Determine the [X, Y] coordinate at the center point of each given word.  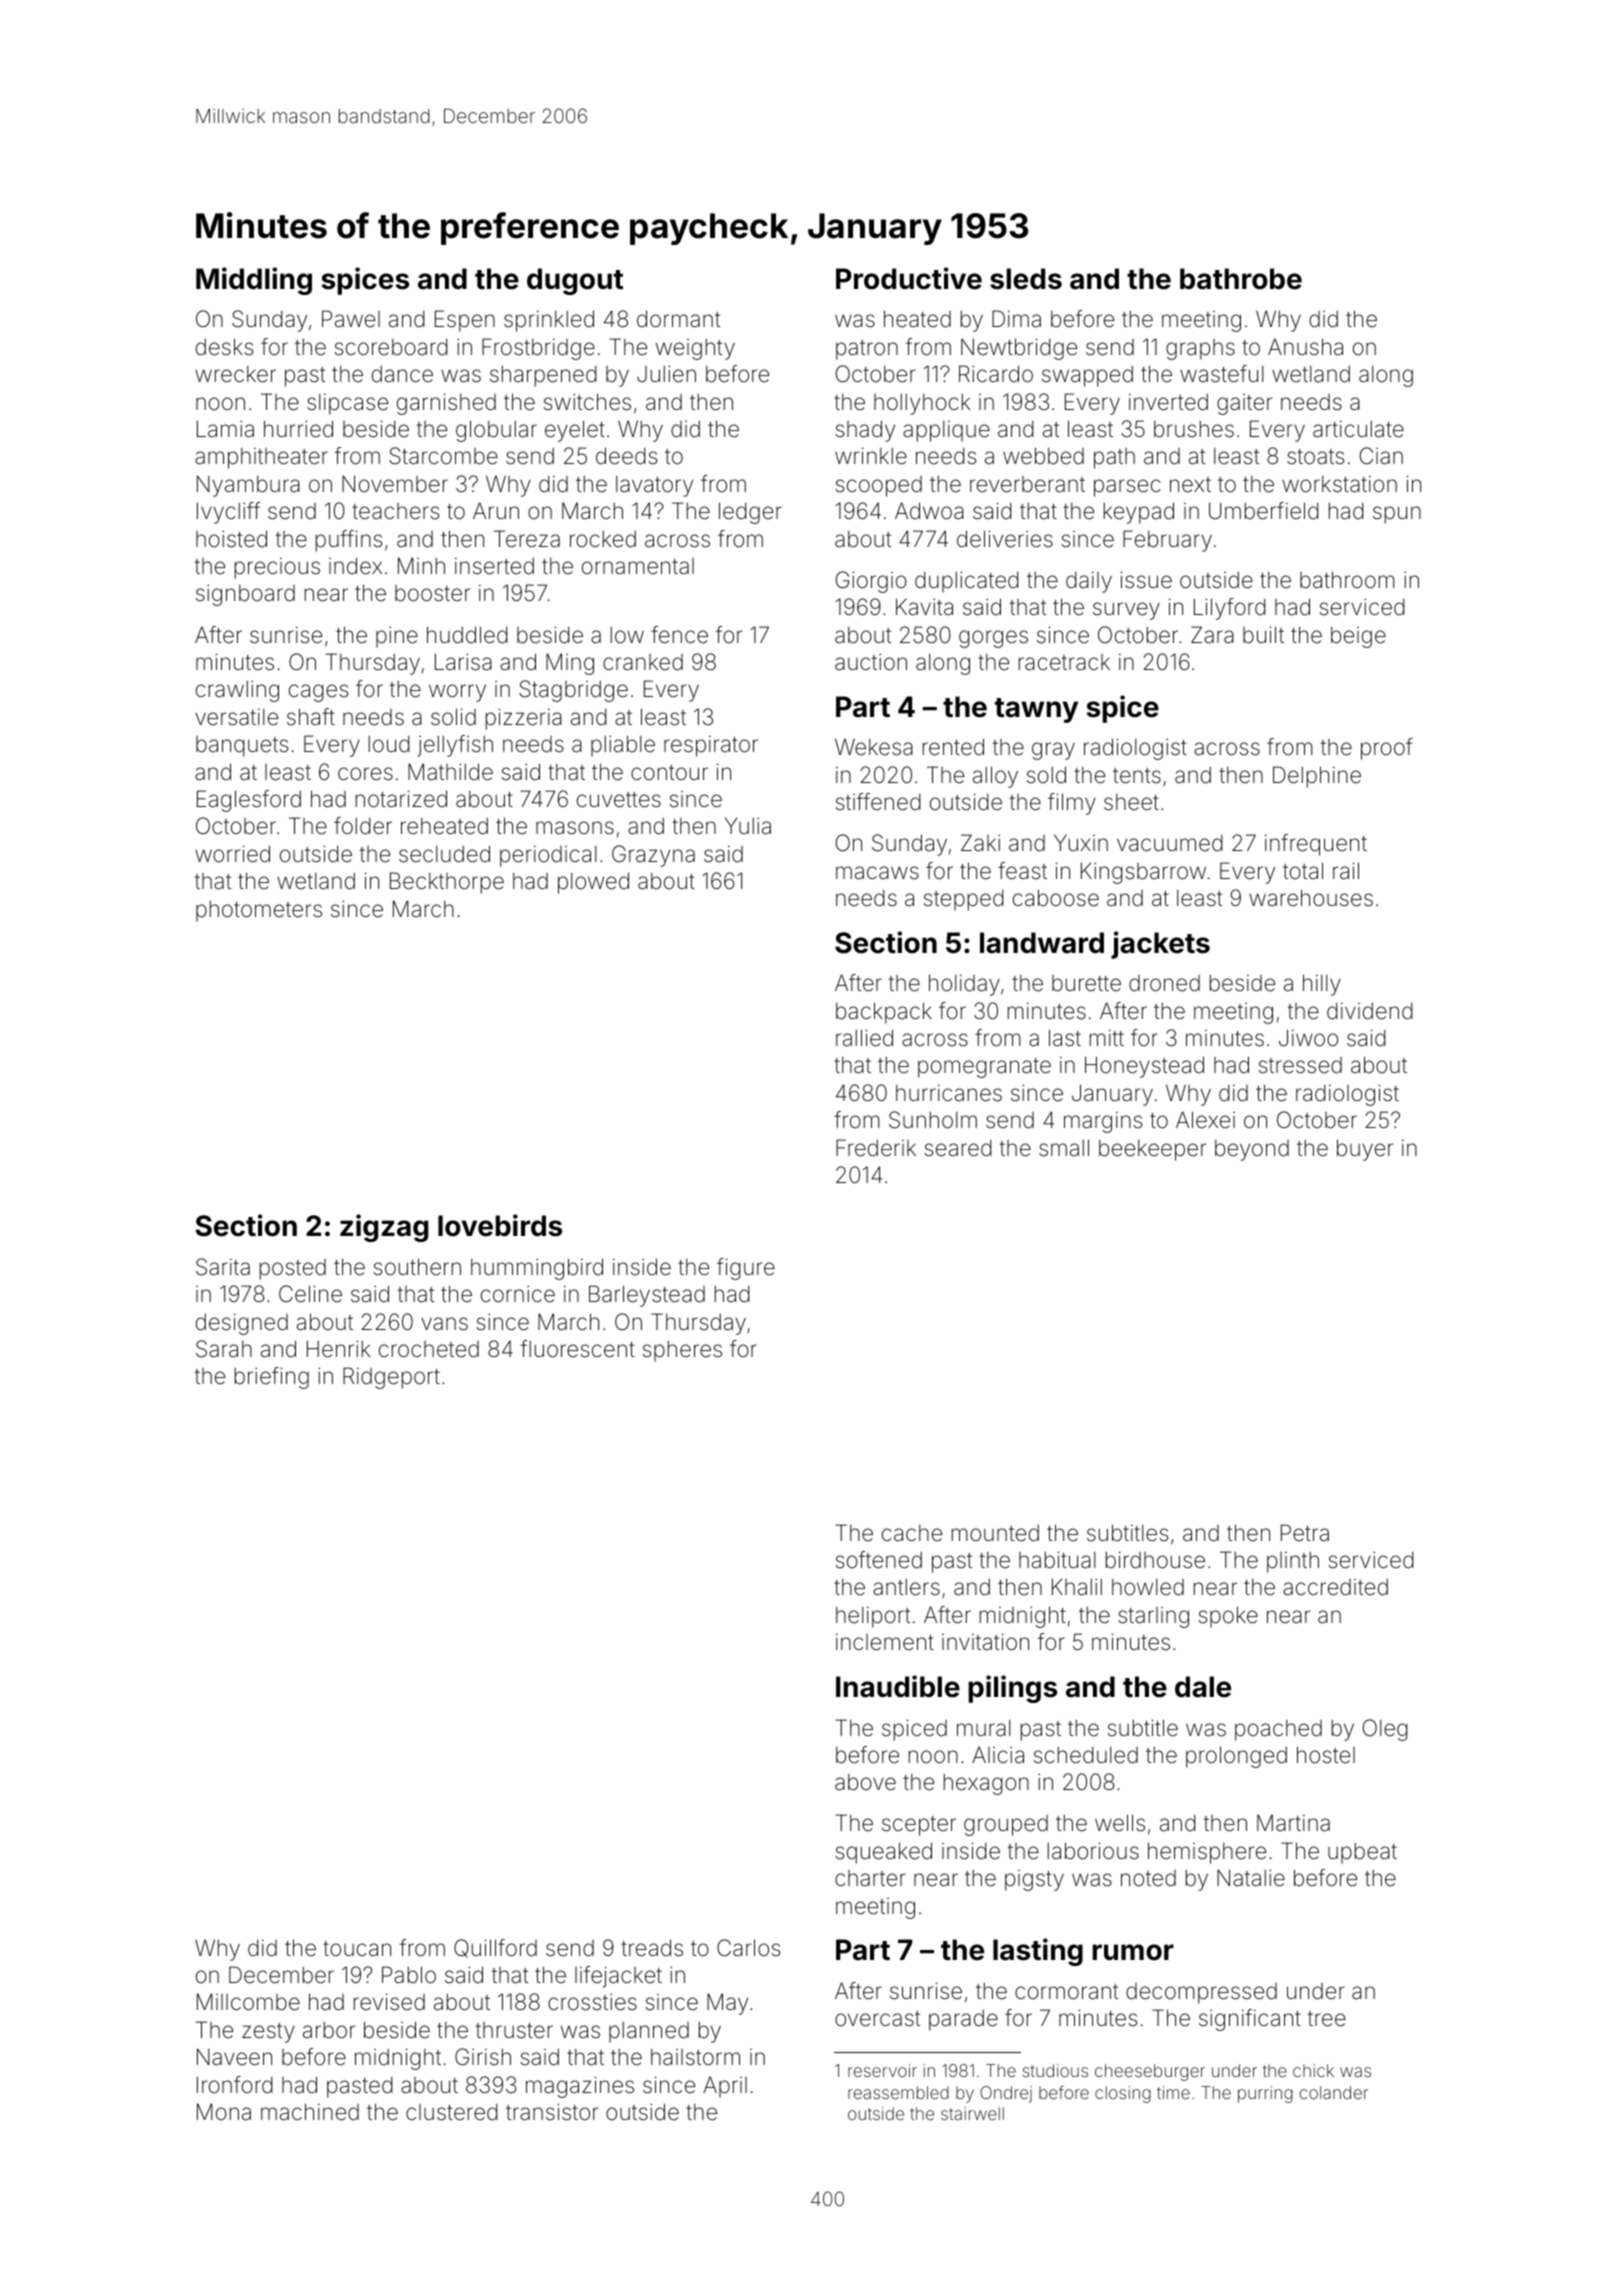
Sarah [224, 1349]
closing [1123, 2094]
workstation [1339, 484]
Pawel [351, 319]
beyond [1252, 1150]
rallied [864, 1038]
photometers [259, 911]
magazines [580, 2087]
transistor [552, 2112]
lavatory [654, 486]
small [1064, 1148]
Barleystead [647, 1296]
